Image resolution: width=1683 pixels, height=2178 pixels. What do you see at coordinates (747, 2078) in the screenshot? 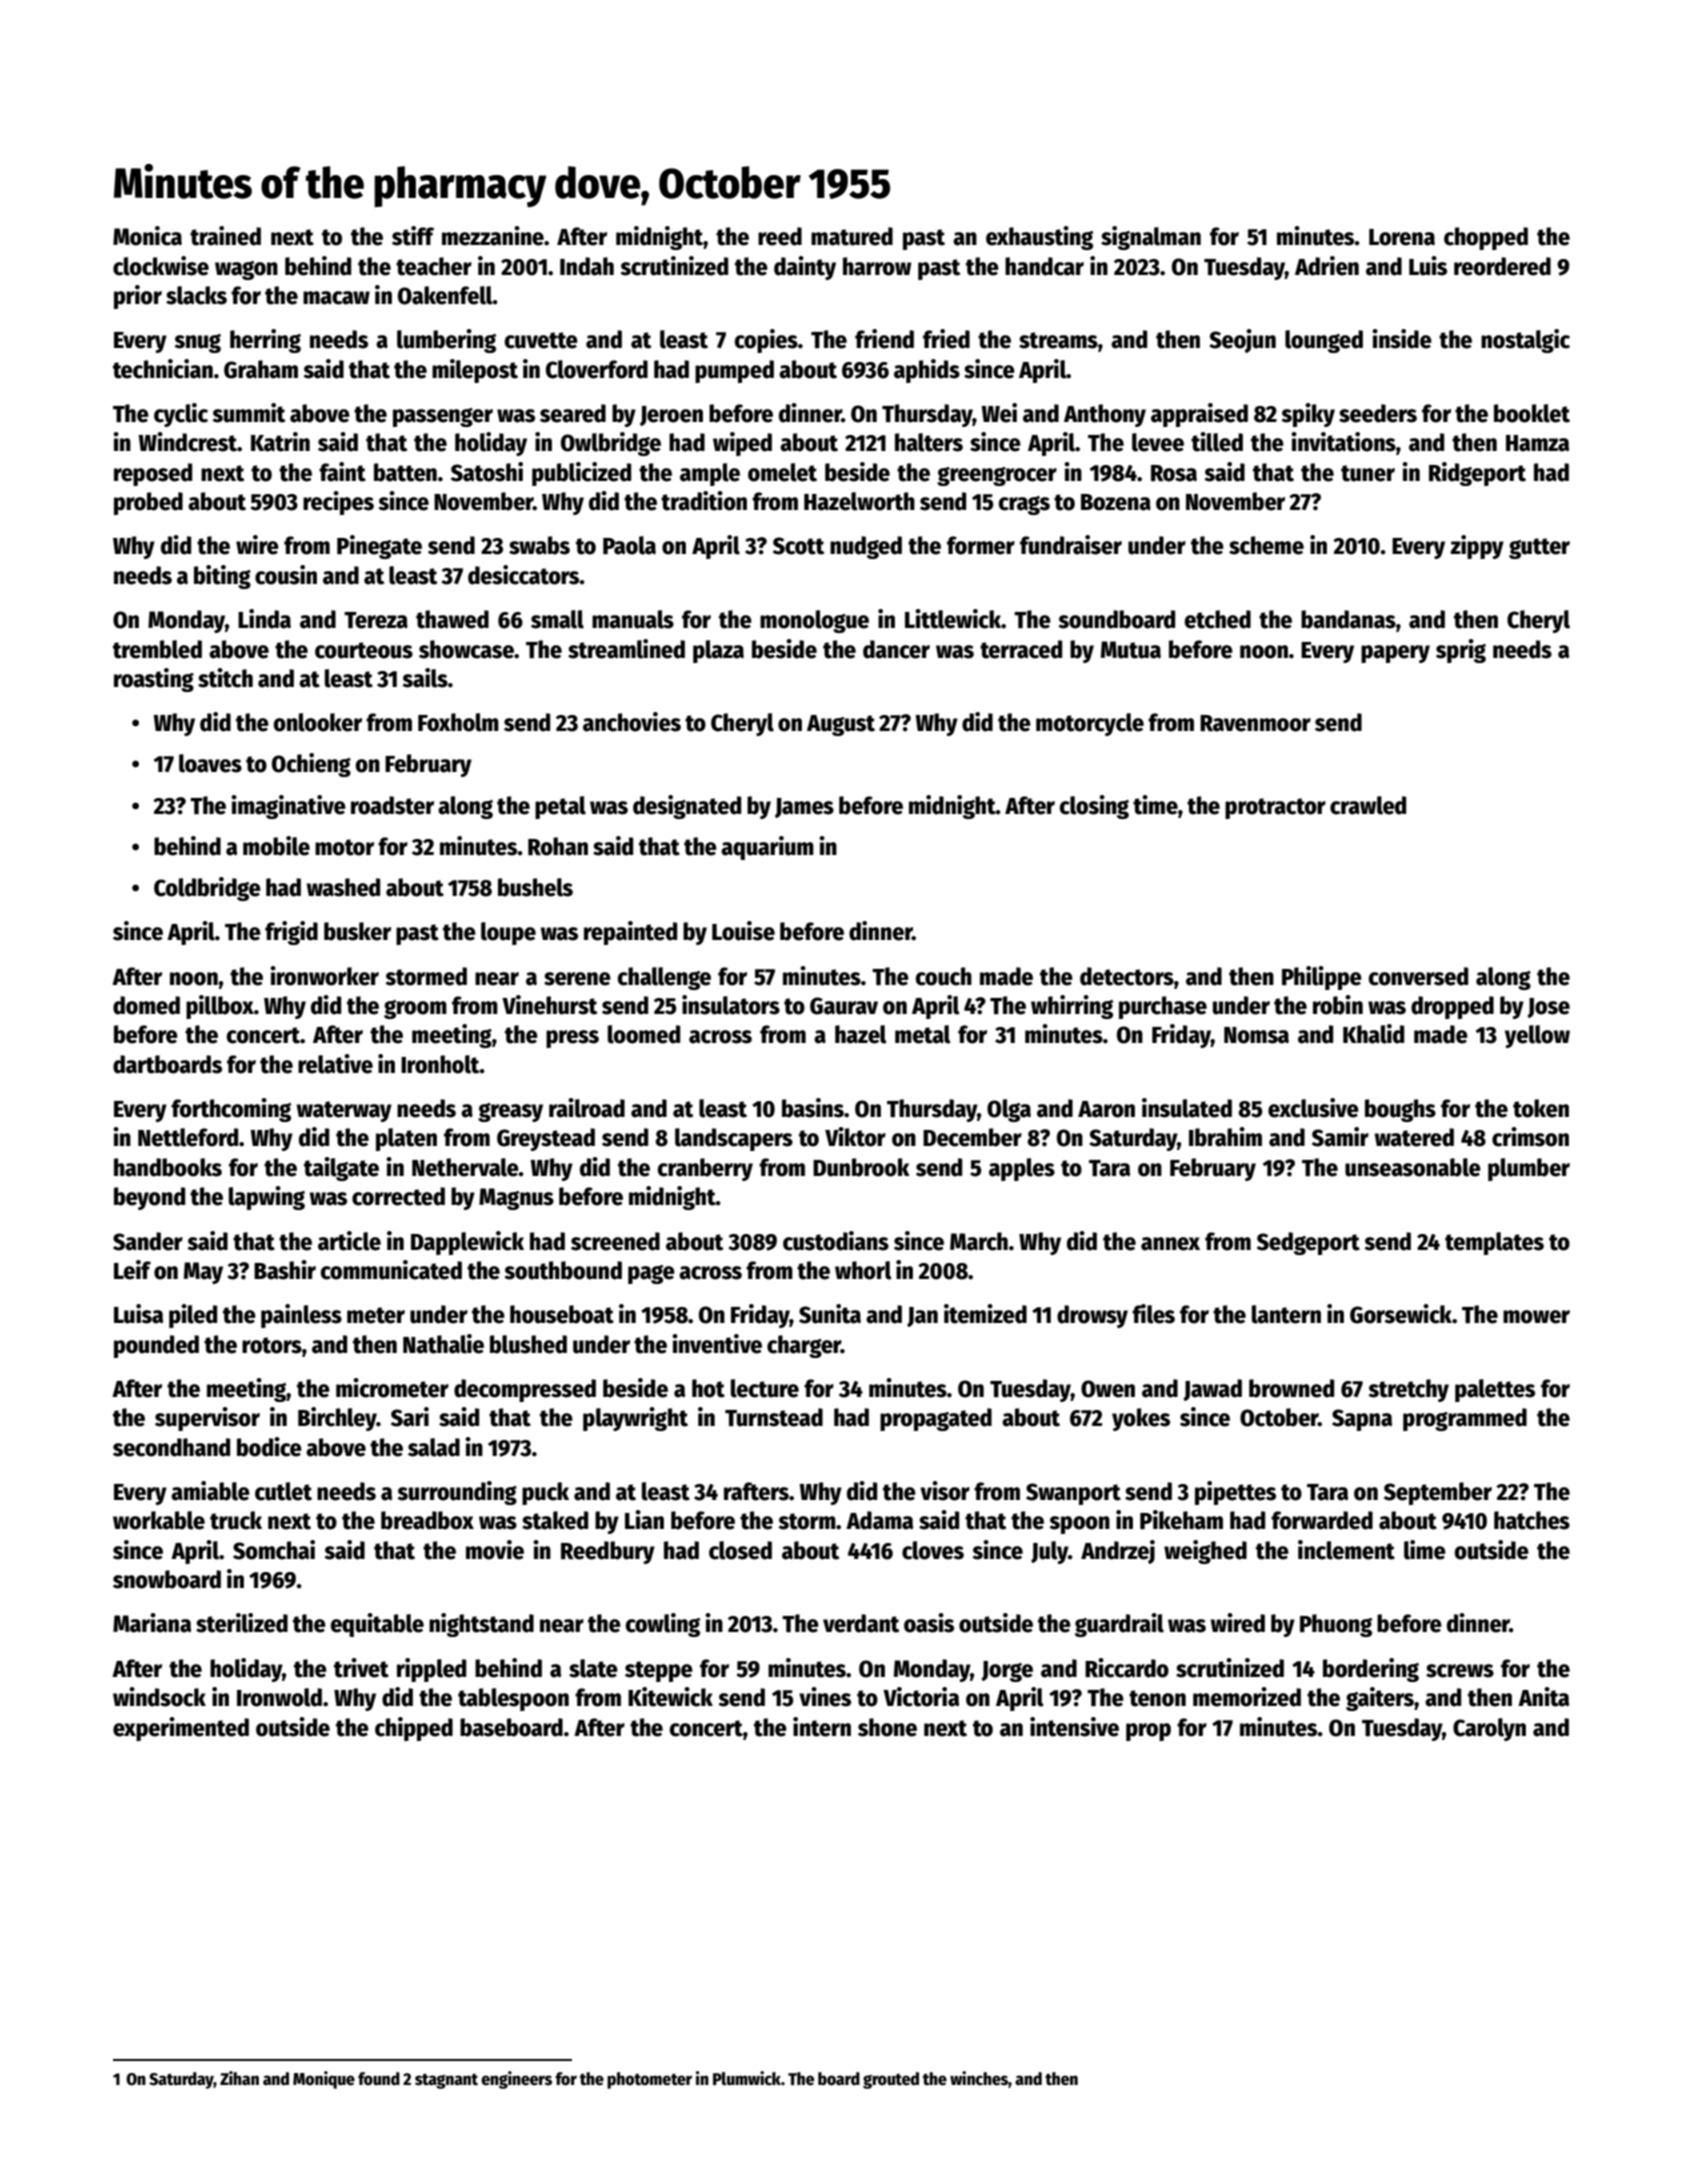
I see `Plumwick` at bounding box center [747, 2078].
